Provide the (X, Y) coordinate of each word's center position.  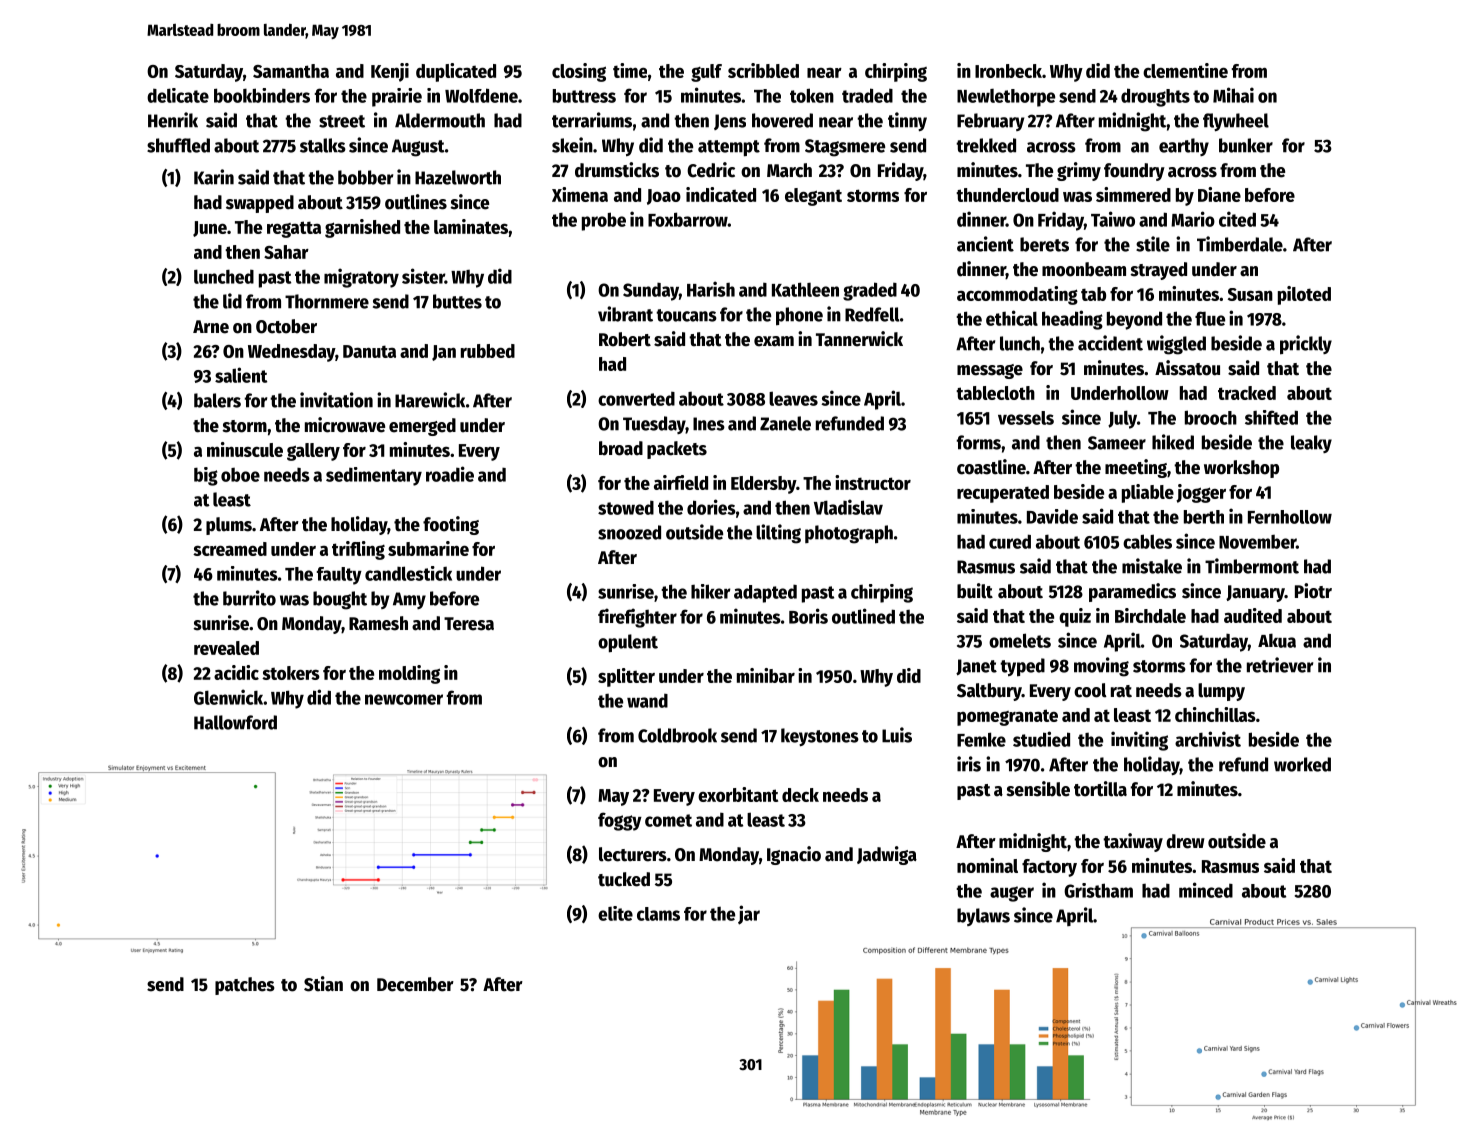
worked (1302, 764)
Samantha (291, 71)
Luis (897, 735)
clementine (1185, 70)
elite (615, 913)
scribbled (763, 70)
